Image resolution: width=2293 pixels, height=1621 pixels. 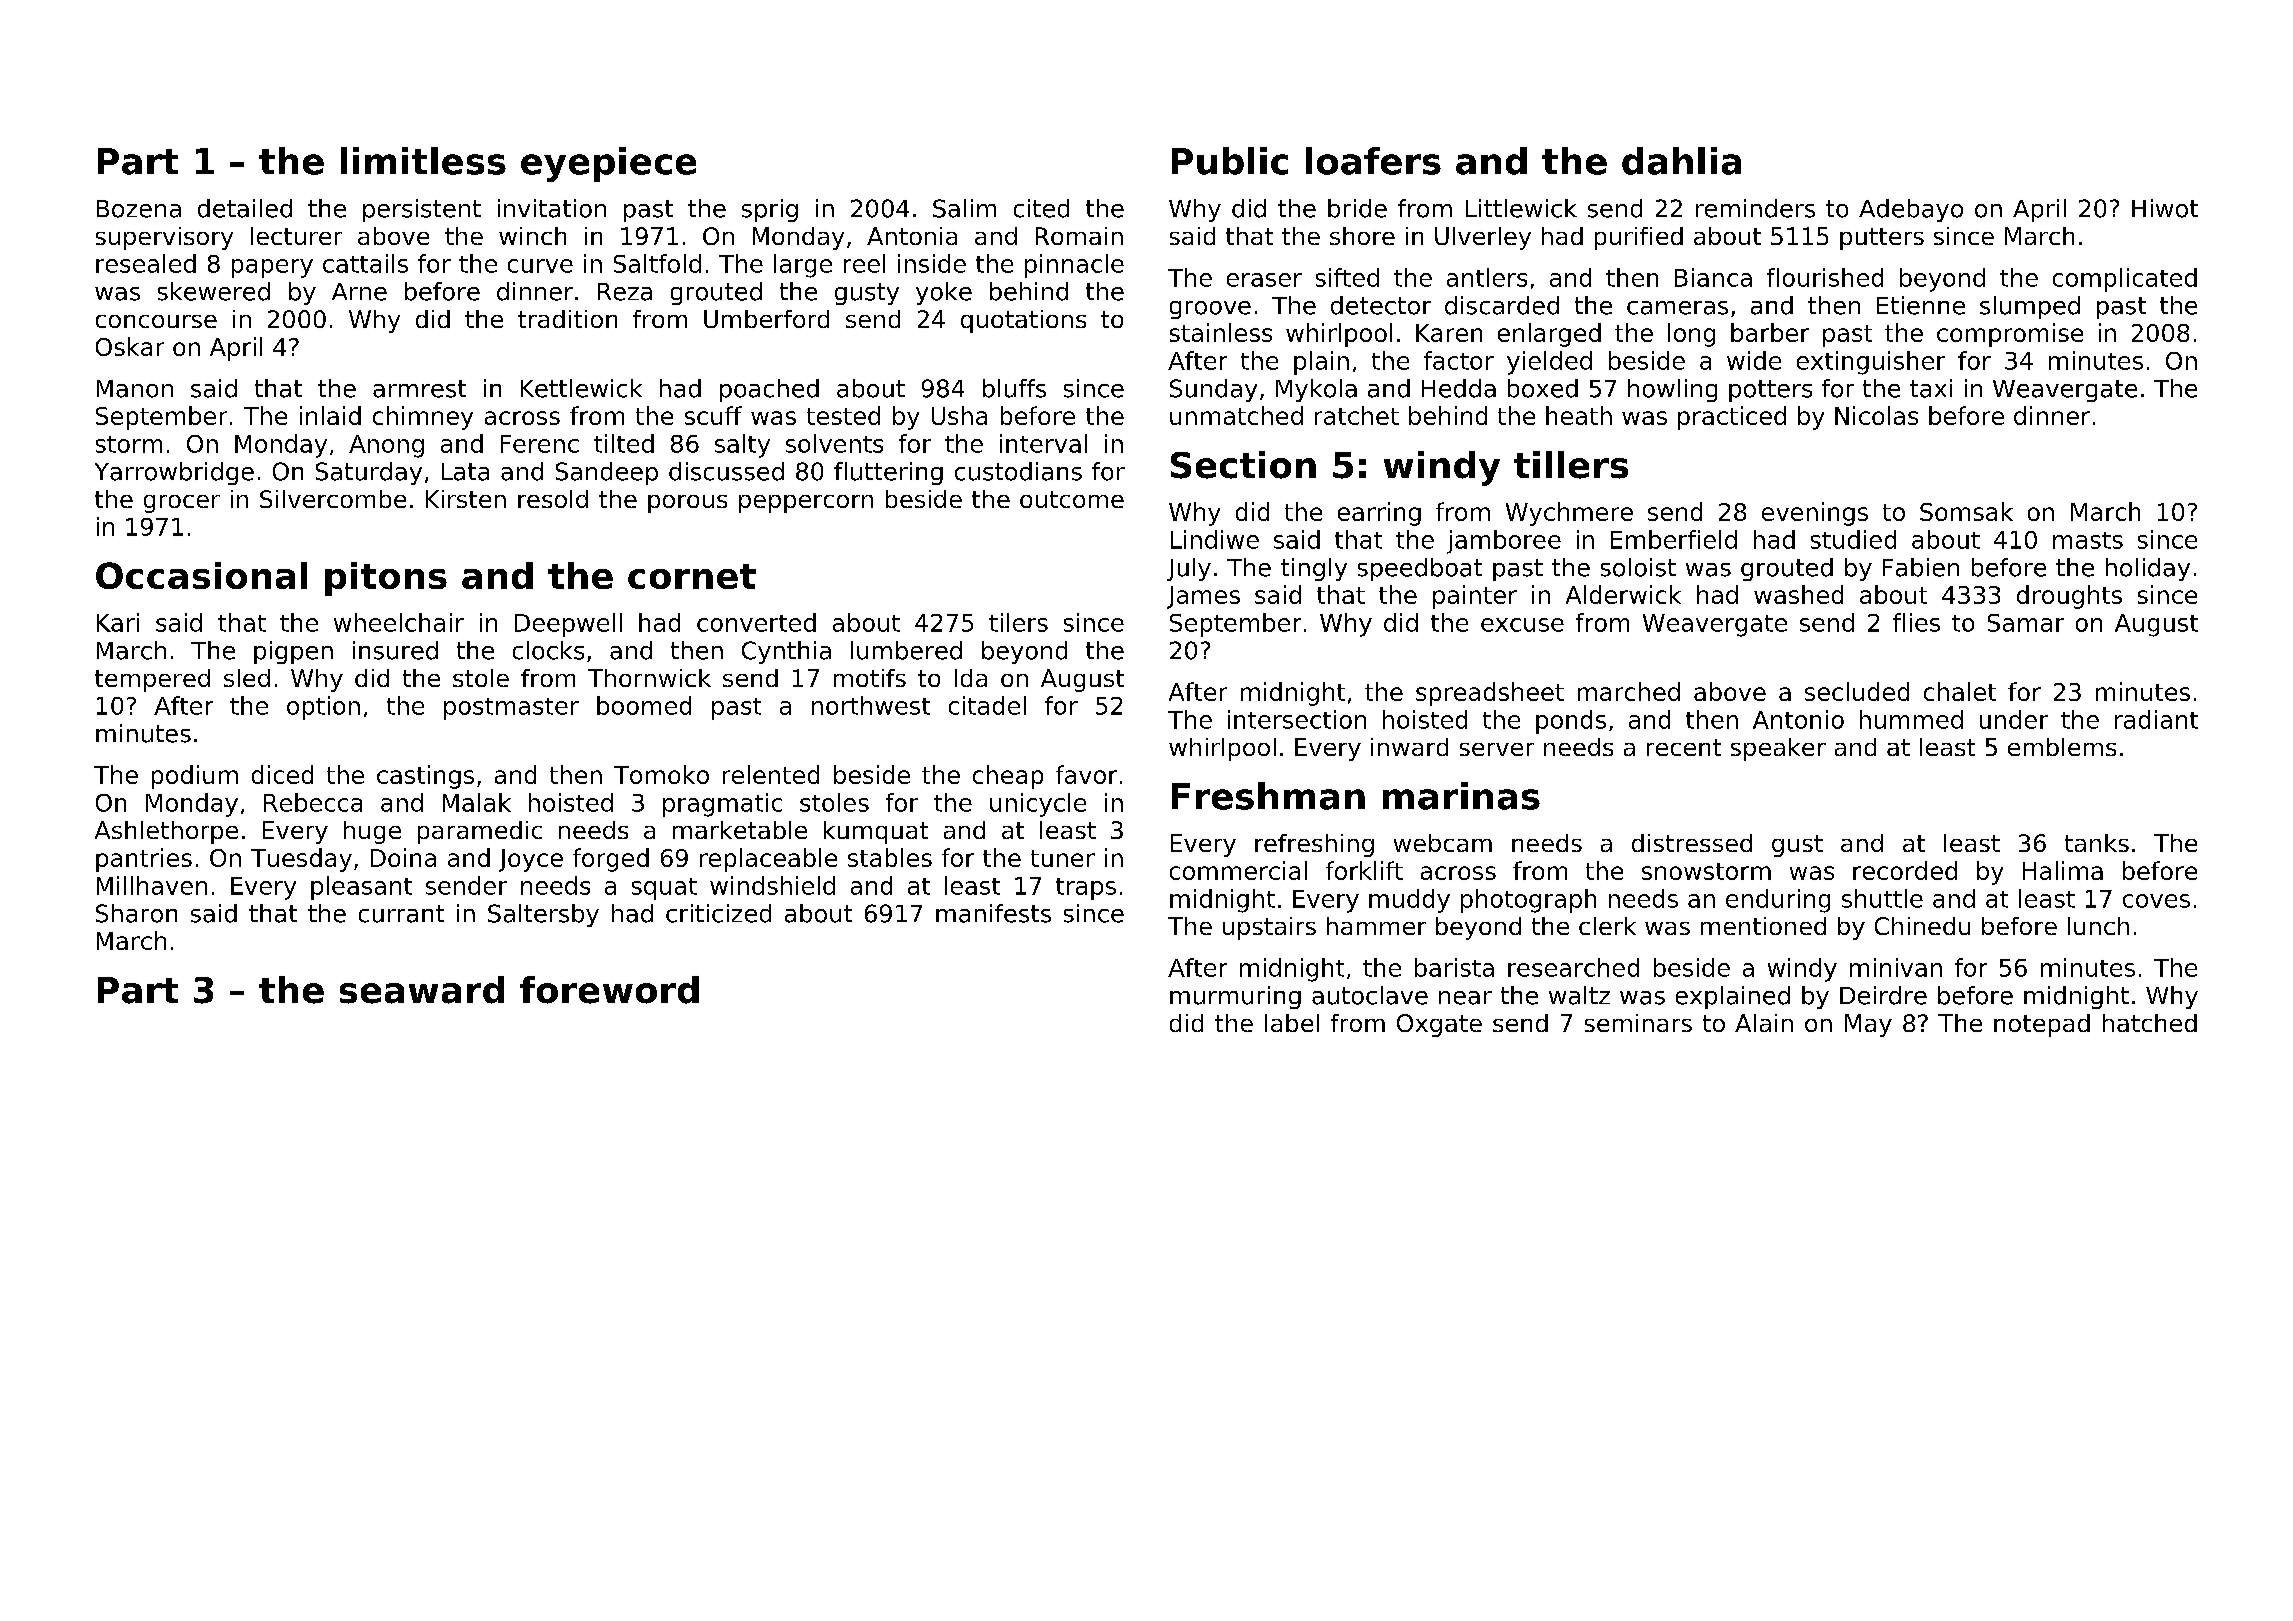 I want to click on poached, so click(x=769, y=390).
